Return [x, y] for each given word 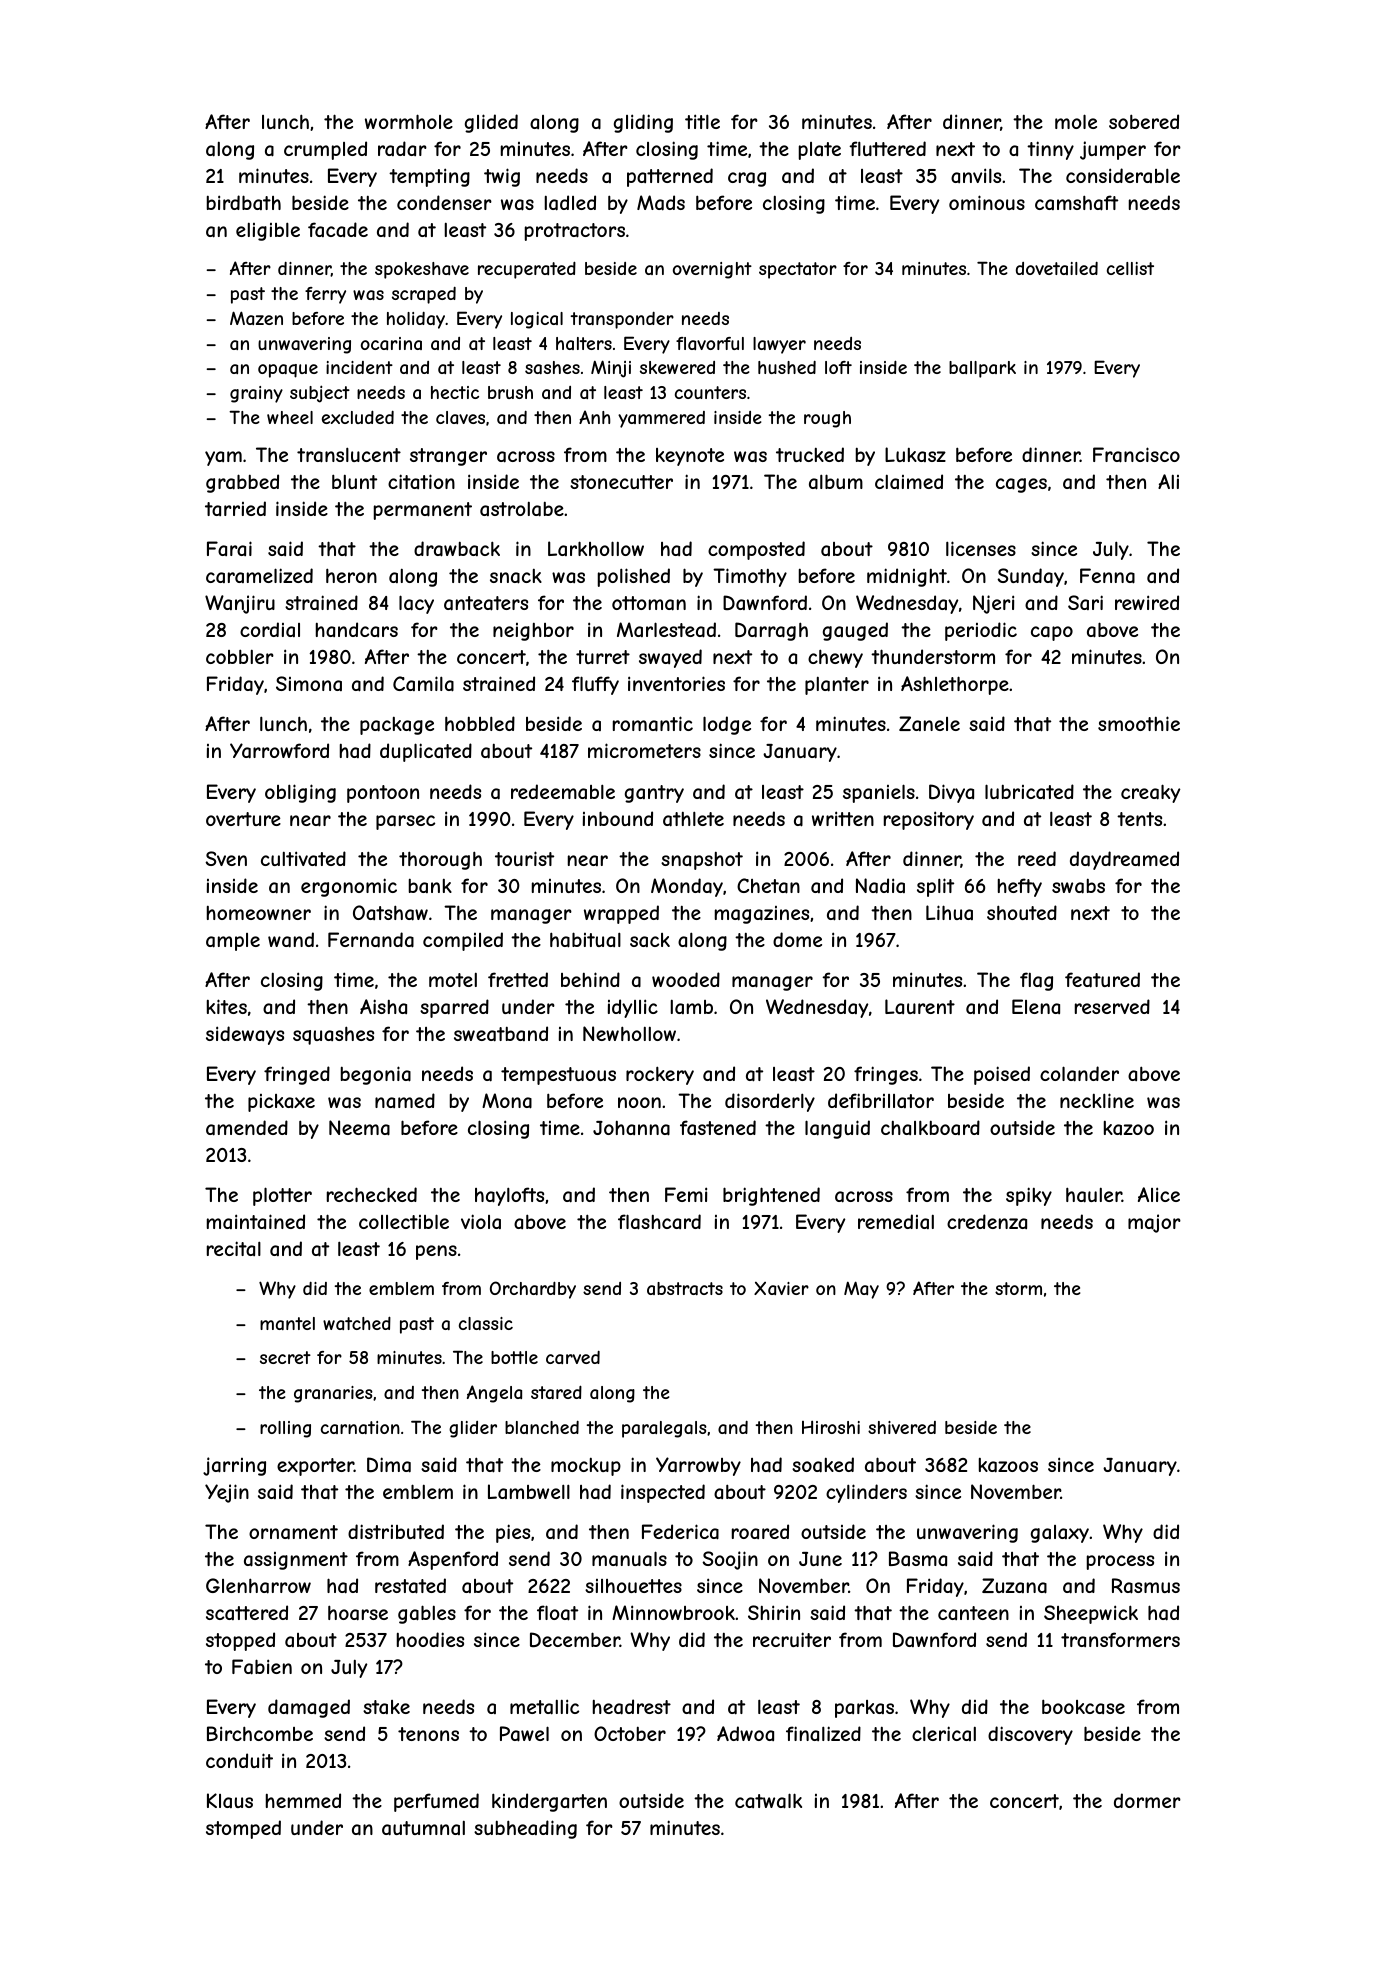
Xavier [781, 1288]
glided [491, 123]
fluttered [887, 148]
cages [1021, 485]
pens [436, 1252]
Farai [229, 548]
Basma [918, 1558]
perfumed [436, 1802]
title [702, 121]
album [836, 482]
